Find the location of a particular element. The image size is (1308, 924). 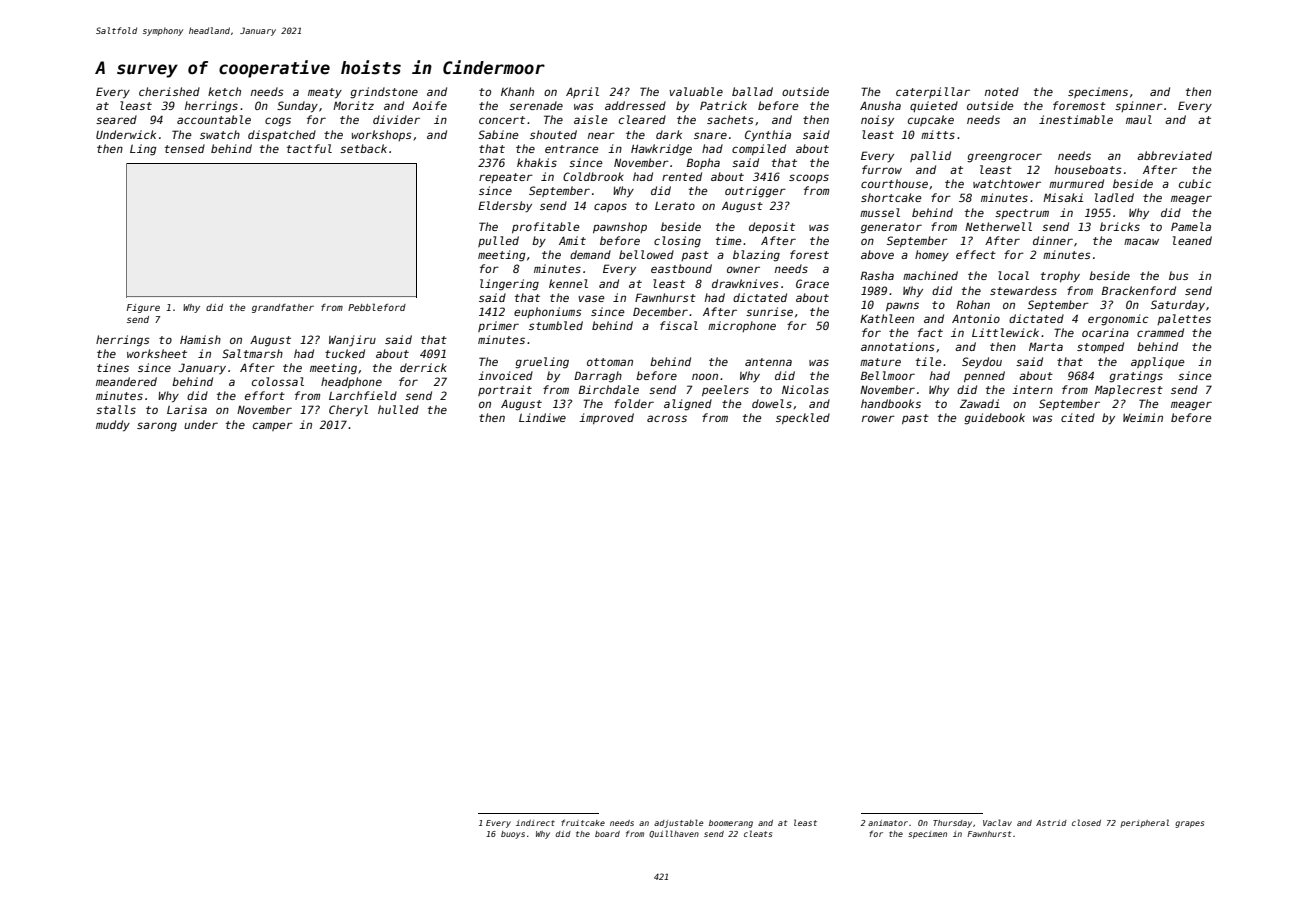

April is located at coordinates (582, 92).
